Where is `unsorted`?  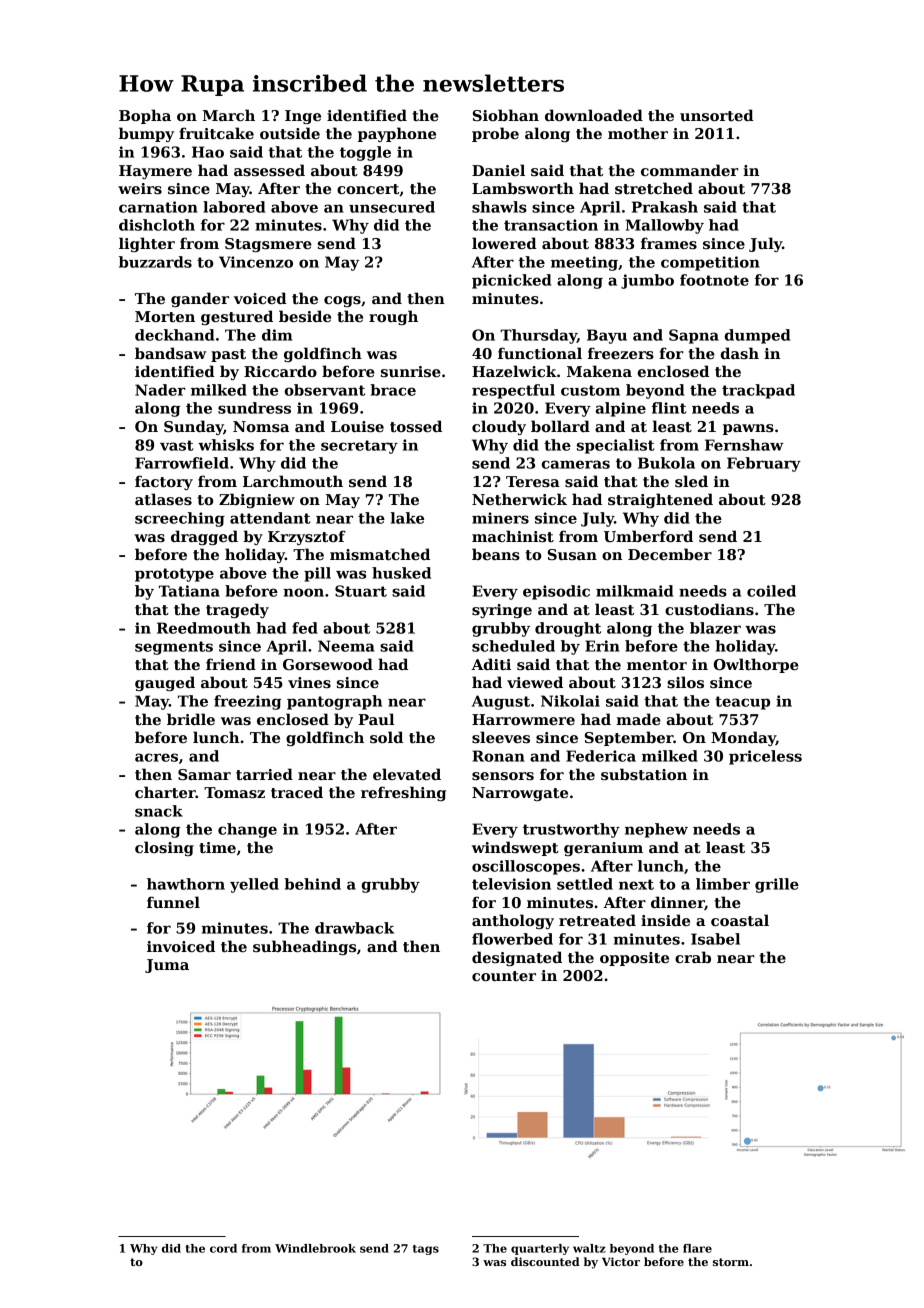 unsorted is located at coordinates (717, 115).
